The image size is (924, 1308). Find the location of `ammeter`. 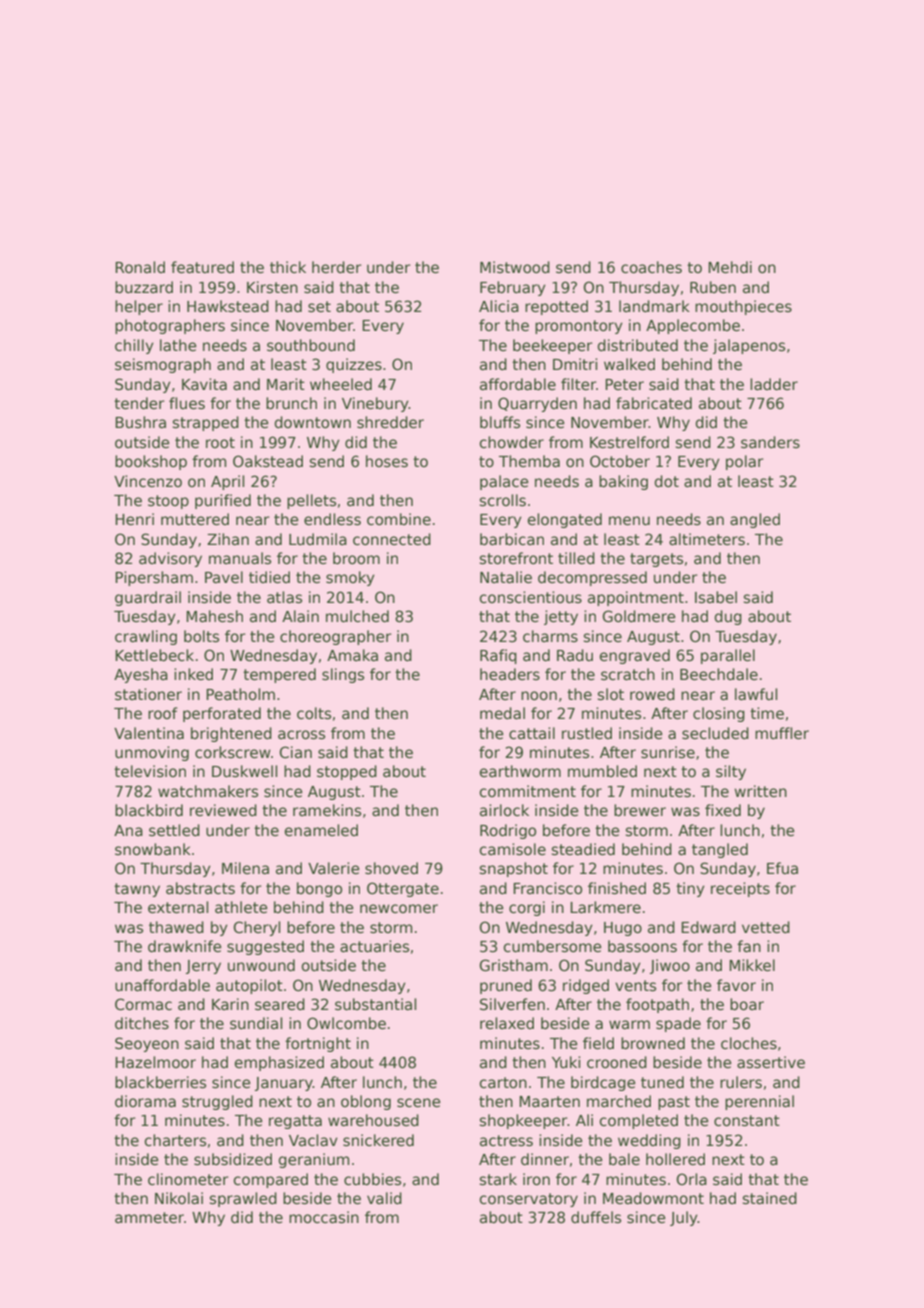

ammeter is located at coordinates (149, 1217).
